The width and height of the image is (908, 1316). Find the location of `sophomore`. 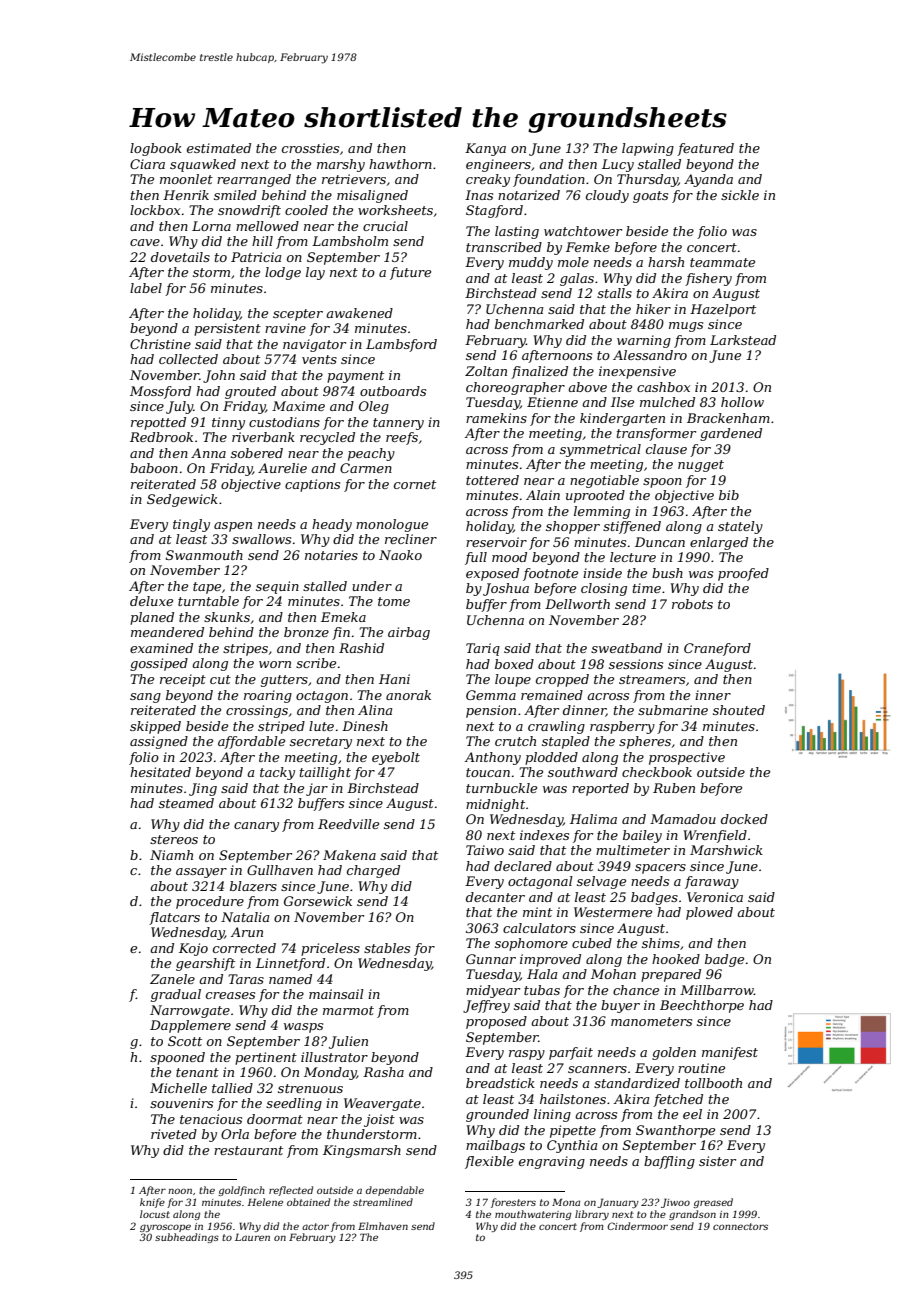

sophomore is located at coordinates (531, 944).
